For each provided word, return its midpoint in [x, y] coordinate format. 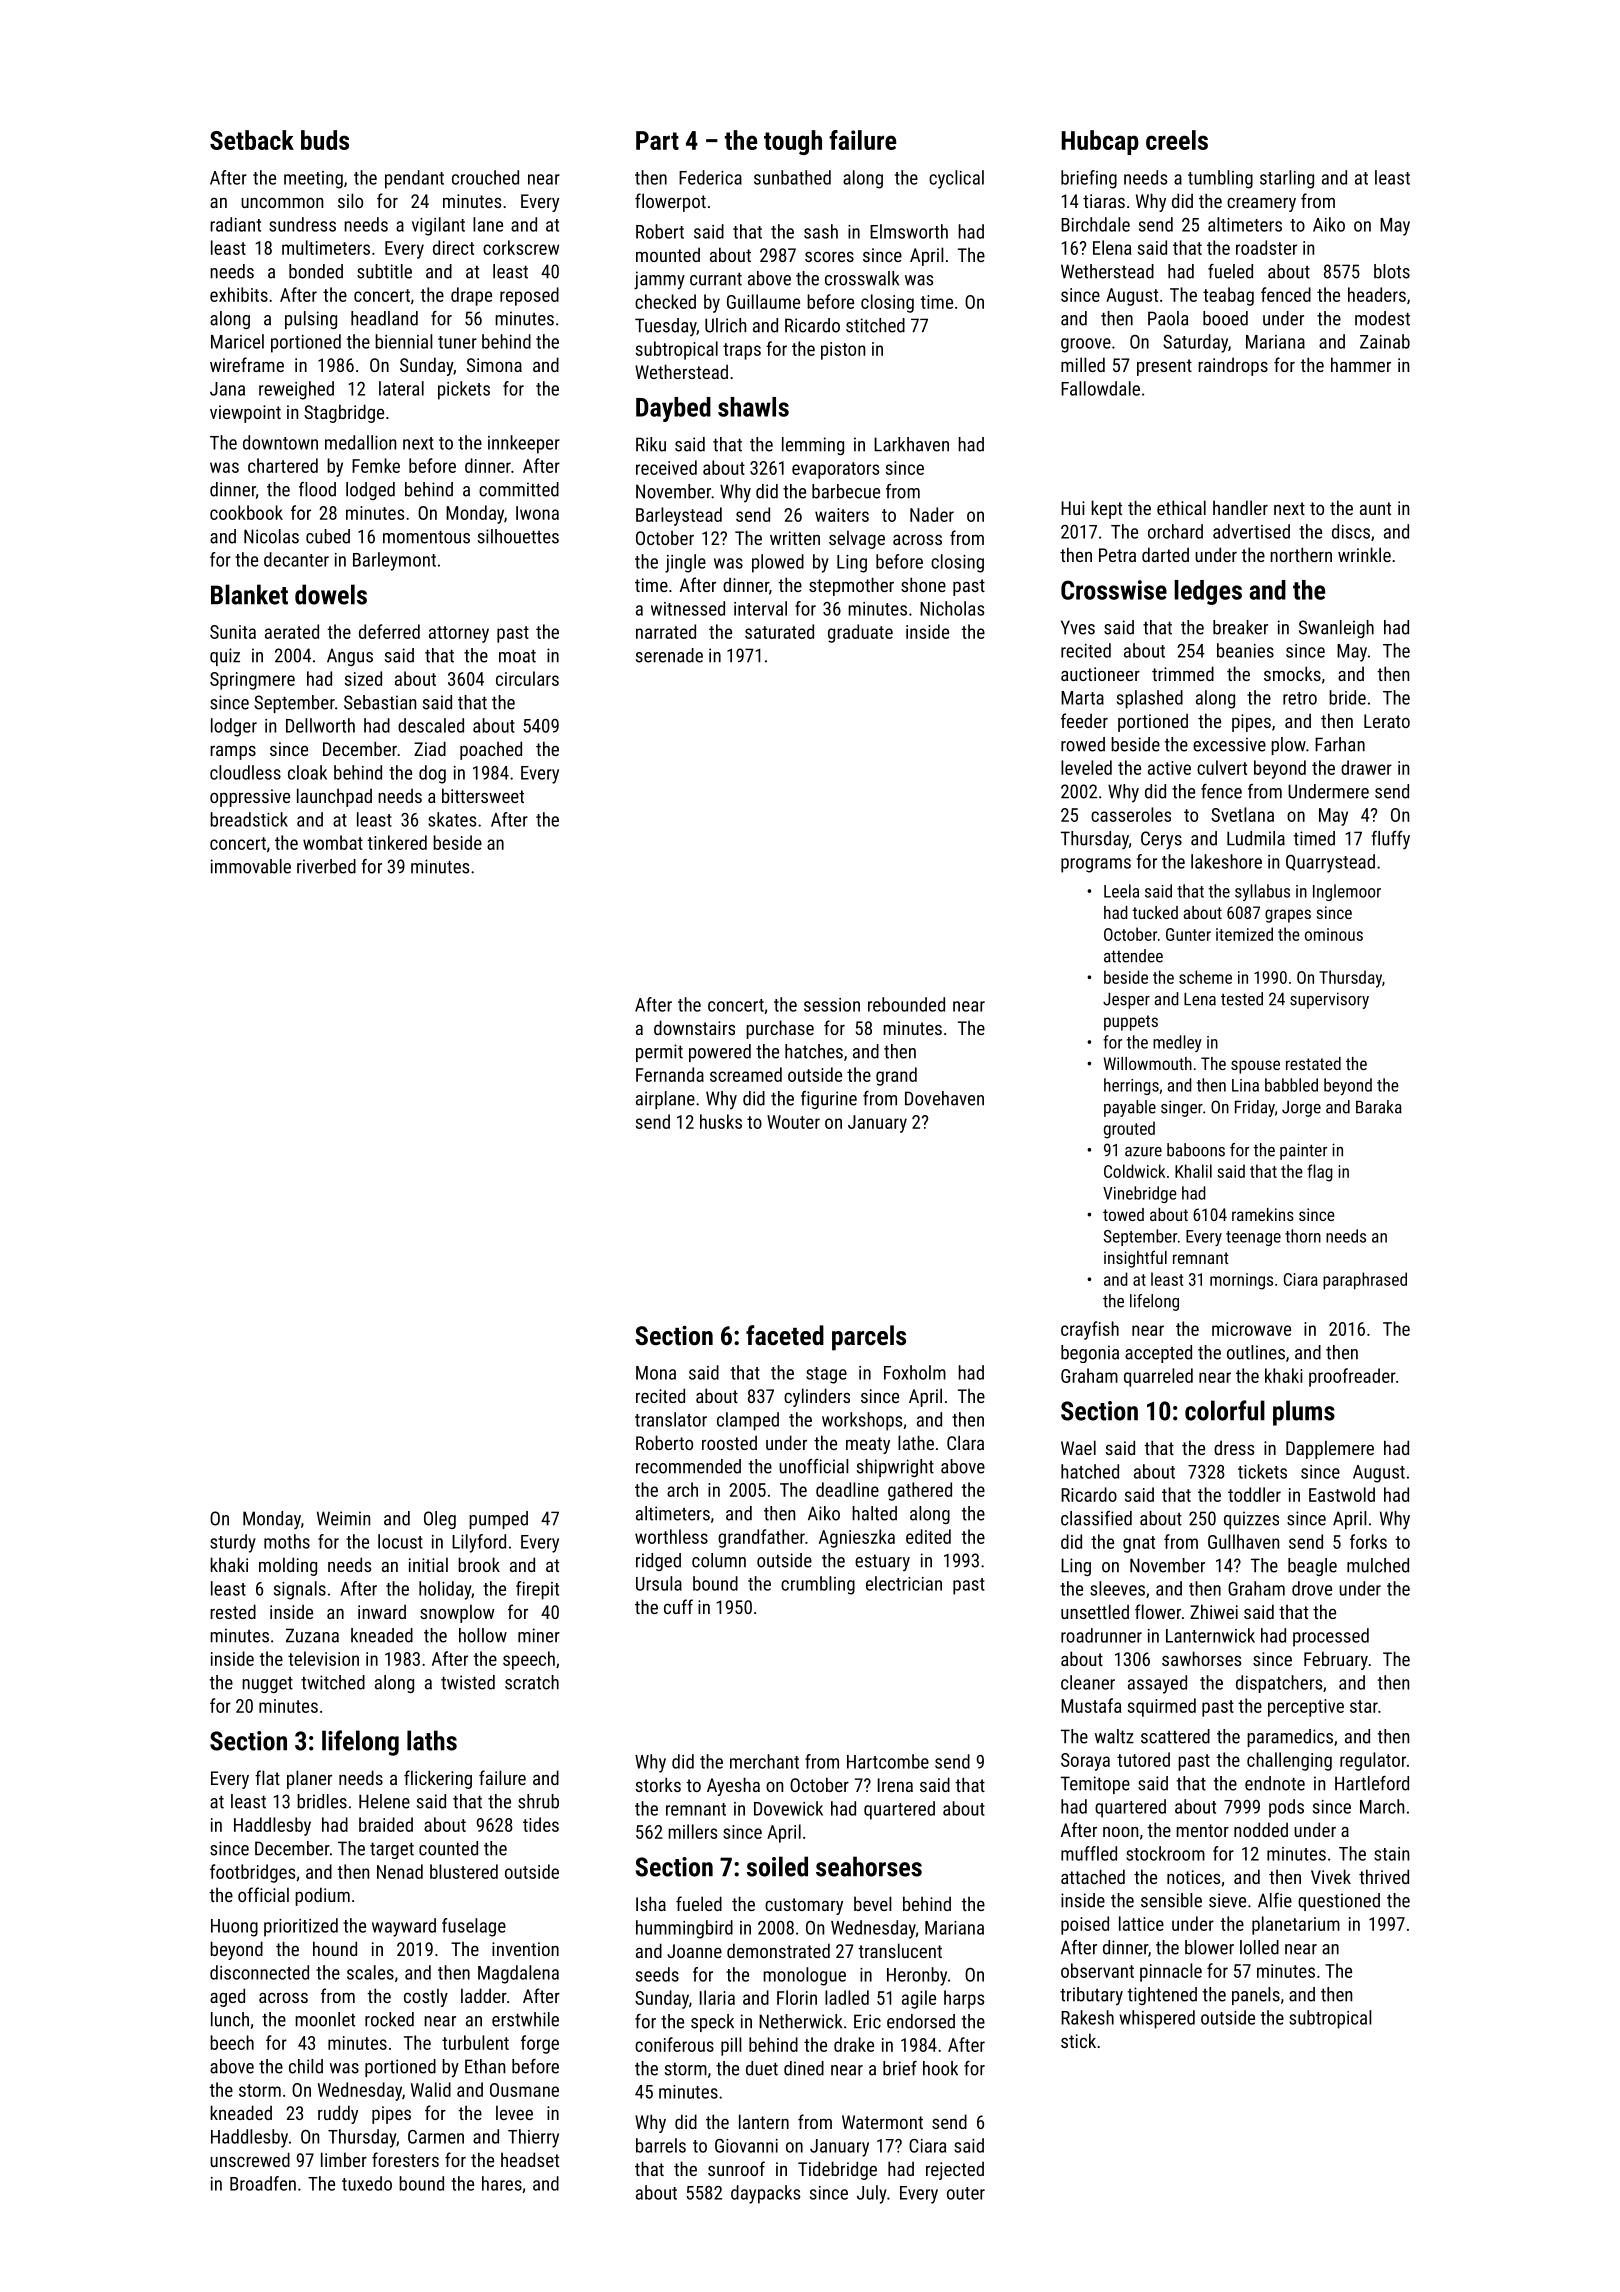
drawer [1366, 767]
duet [762, 2068]
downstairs [694, 1027]
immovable [251, 866]
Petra [1117, 555]
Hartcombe [888, 1761]
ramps [233, 753]
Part [657, 140]
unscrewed [250, 2159]
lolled [1259, 1947]
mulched [1378, 1565]
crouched [485, 177]
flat [267, 1777]
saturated [779, 631]
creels [1177, 140]
